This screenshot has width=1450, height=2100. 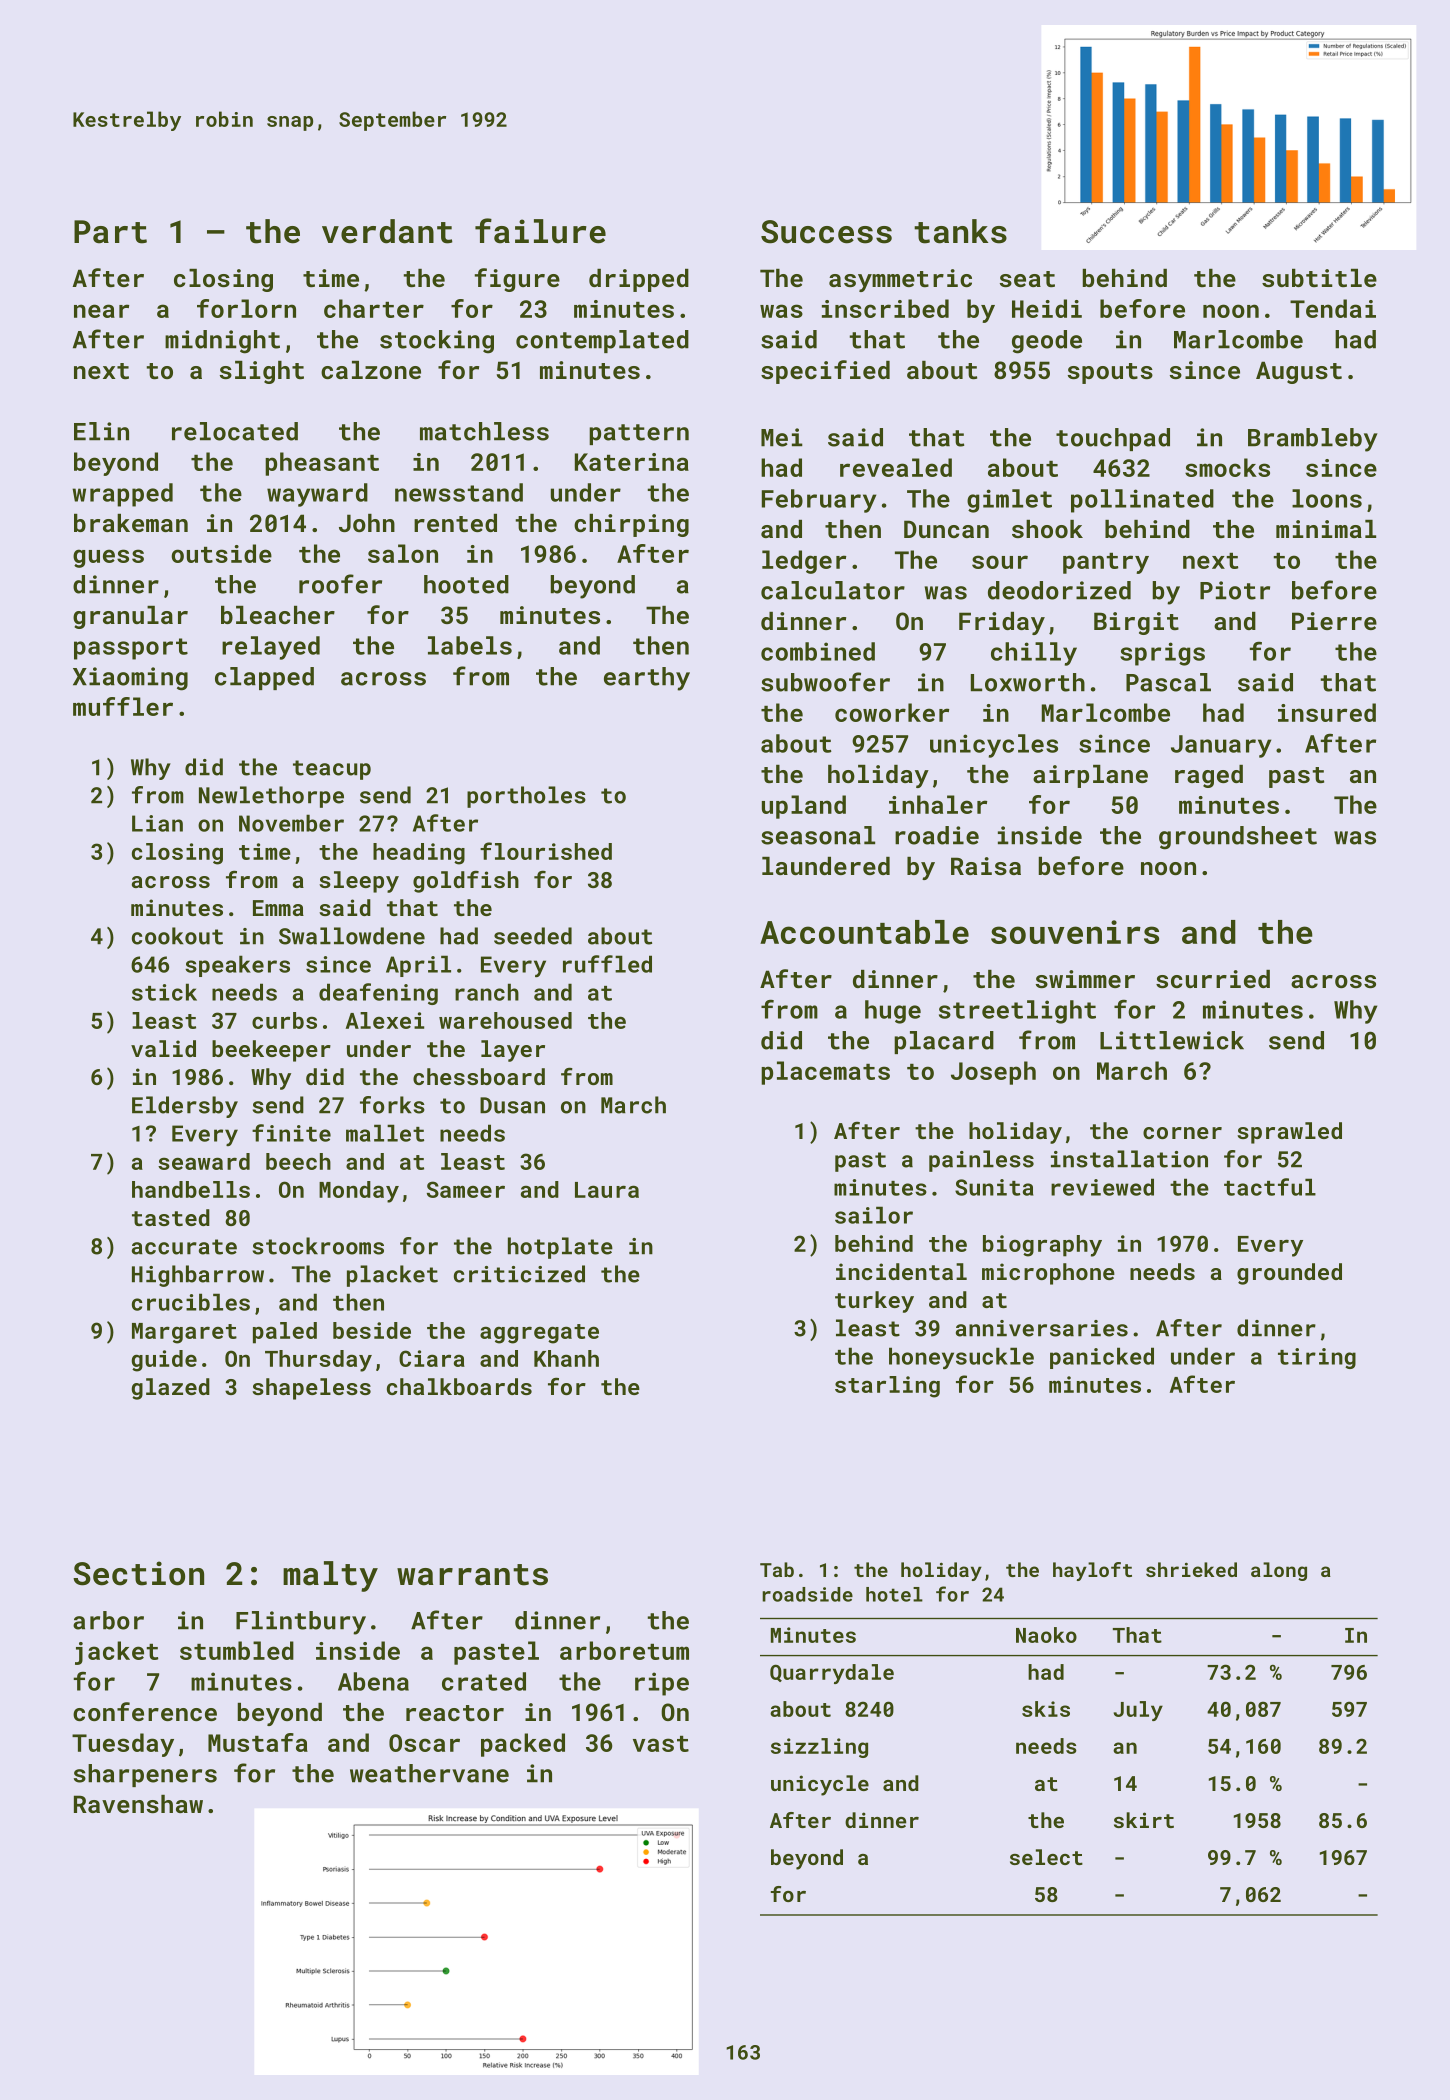 What do you see at coordinates (523, 1745) in the screenshot?
I see `packed` at bounding box center [523, 1745].
